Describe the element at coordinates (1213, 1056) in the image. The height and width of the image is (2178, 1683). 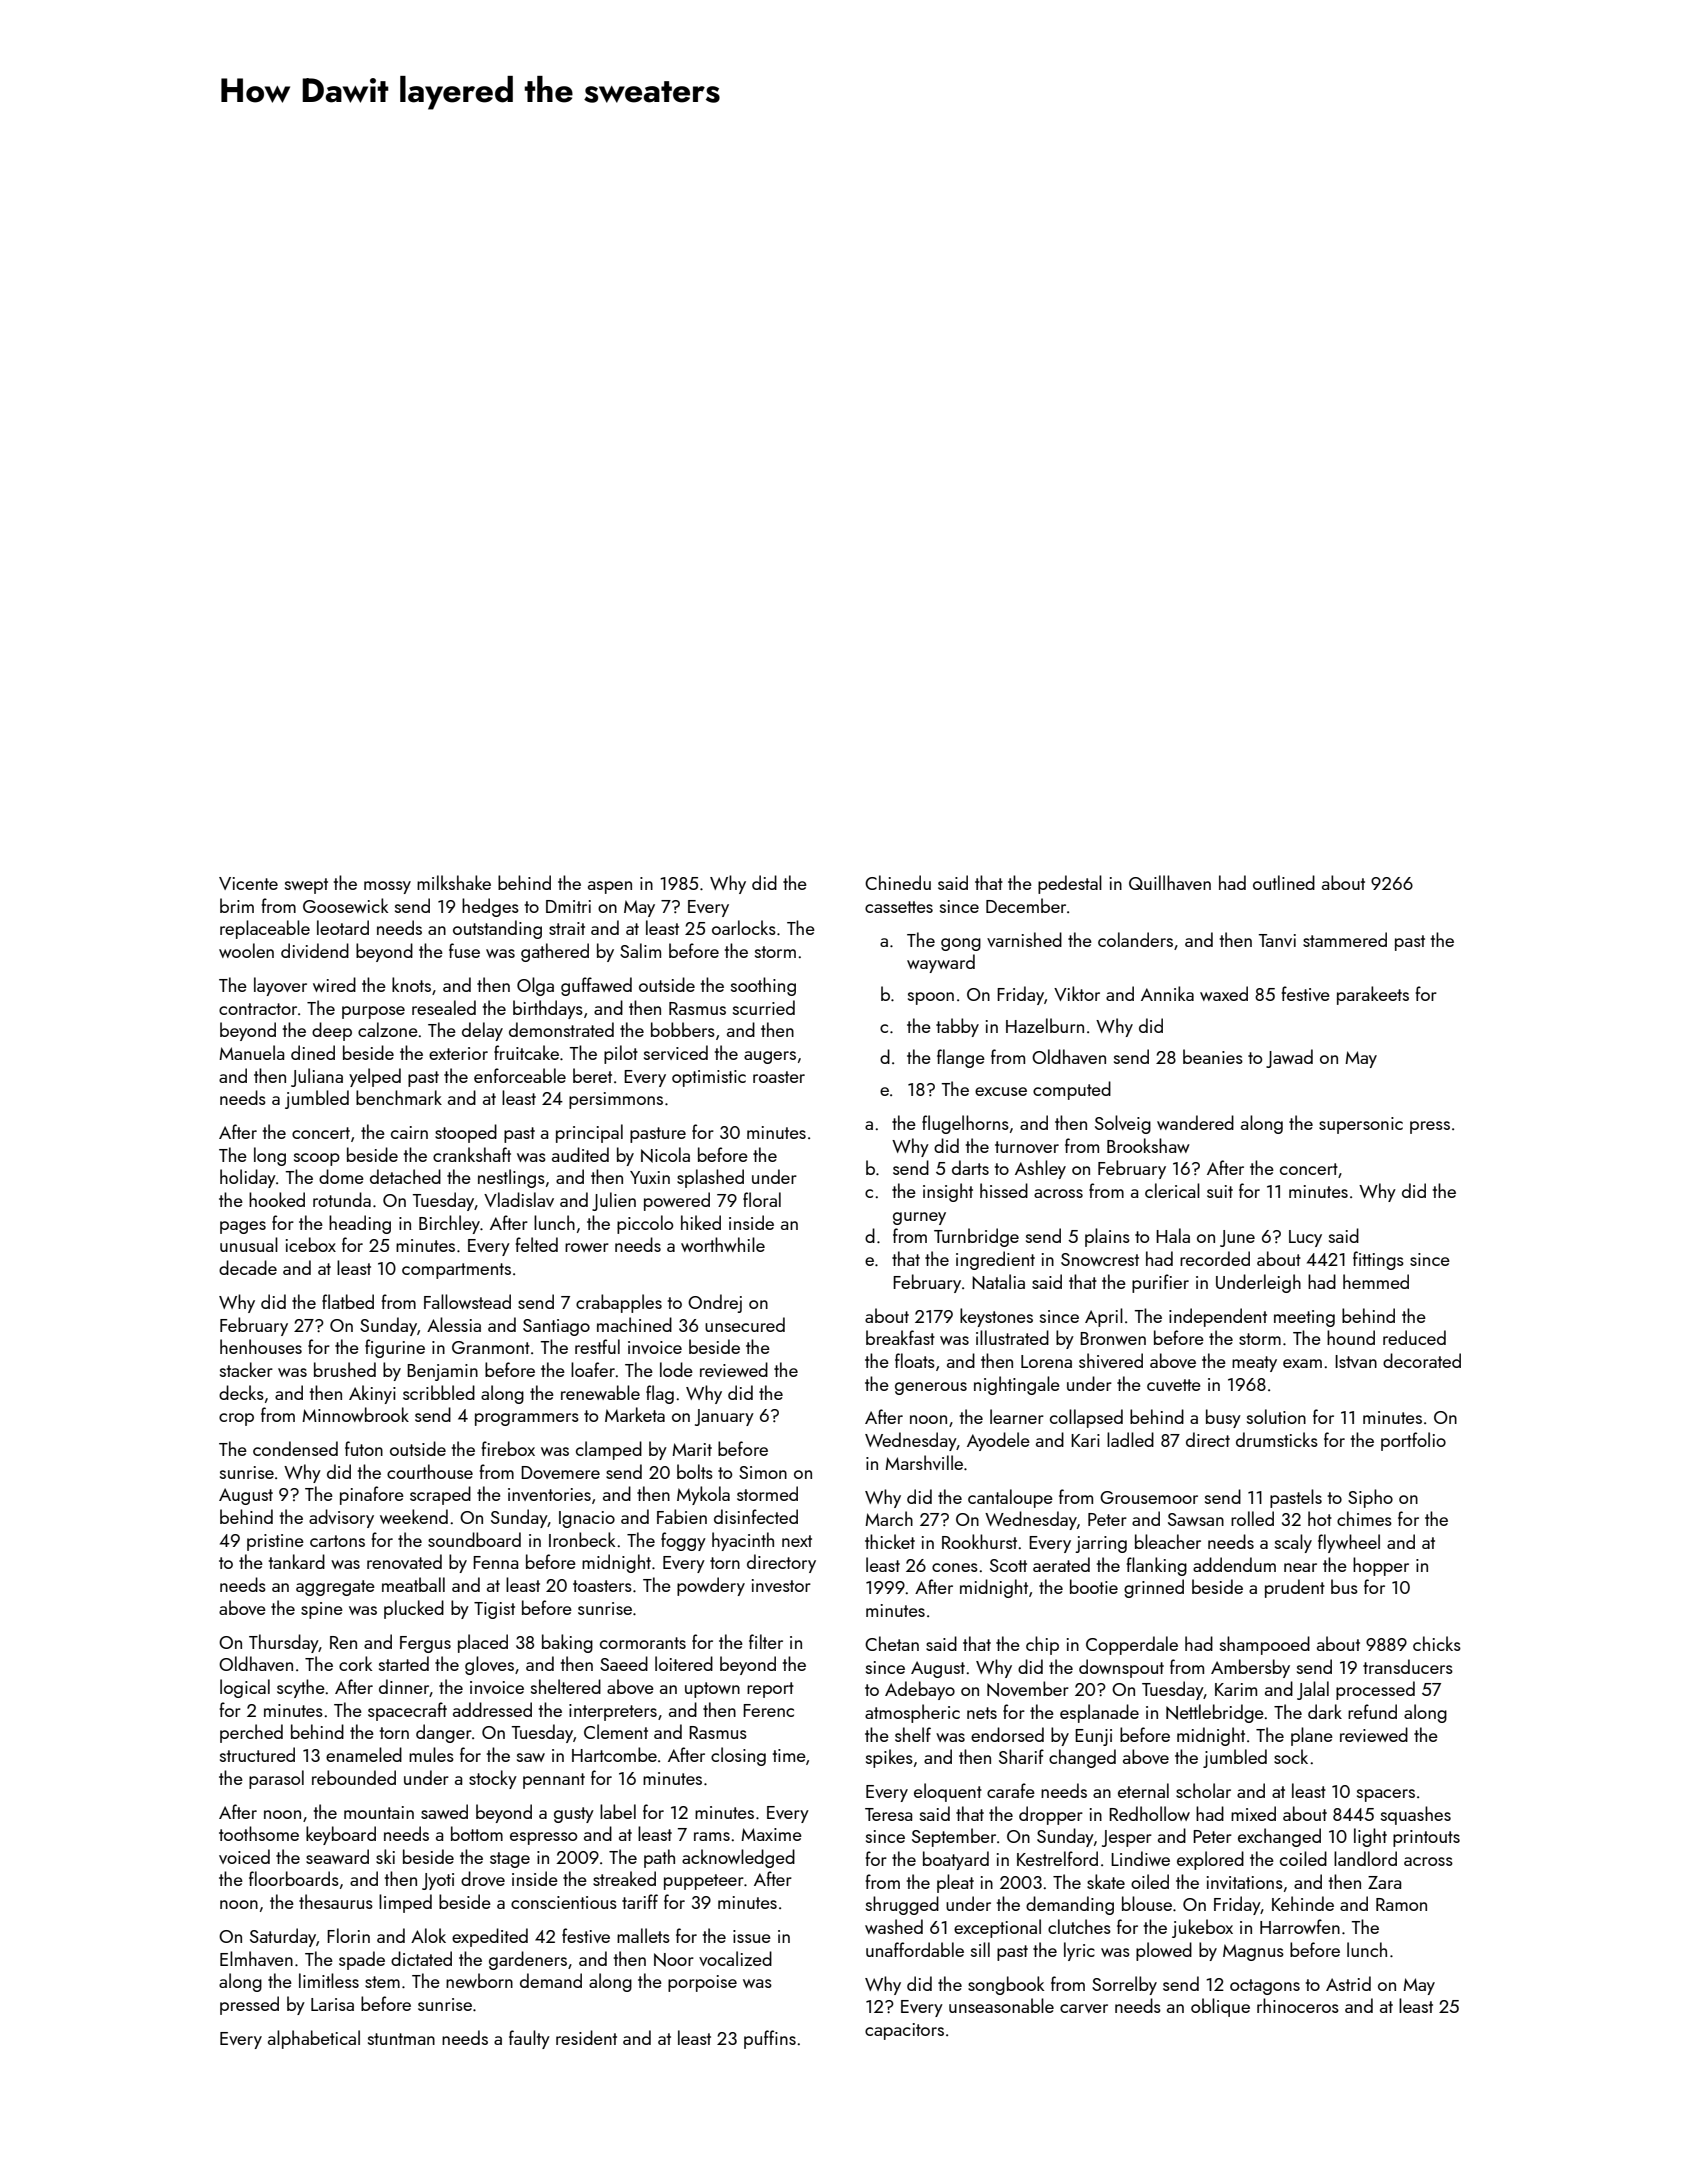
I see `beanies` at that location.
